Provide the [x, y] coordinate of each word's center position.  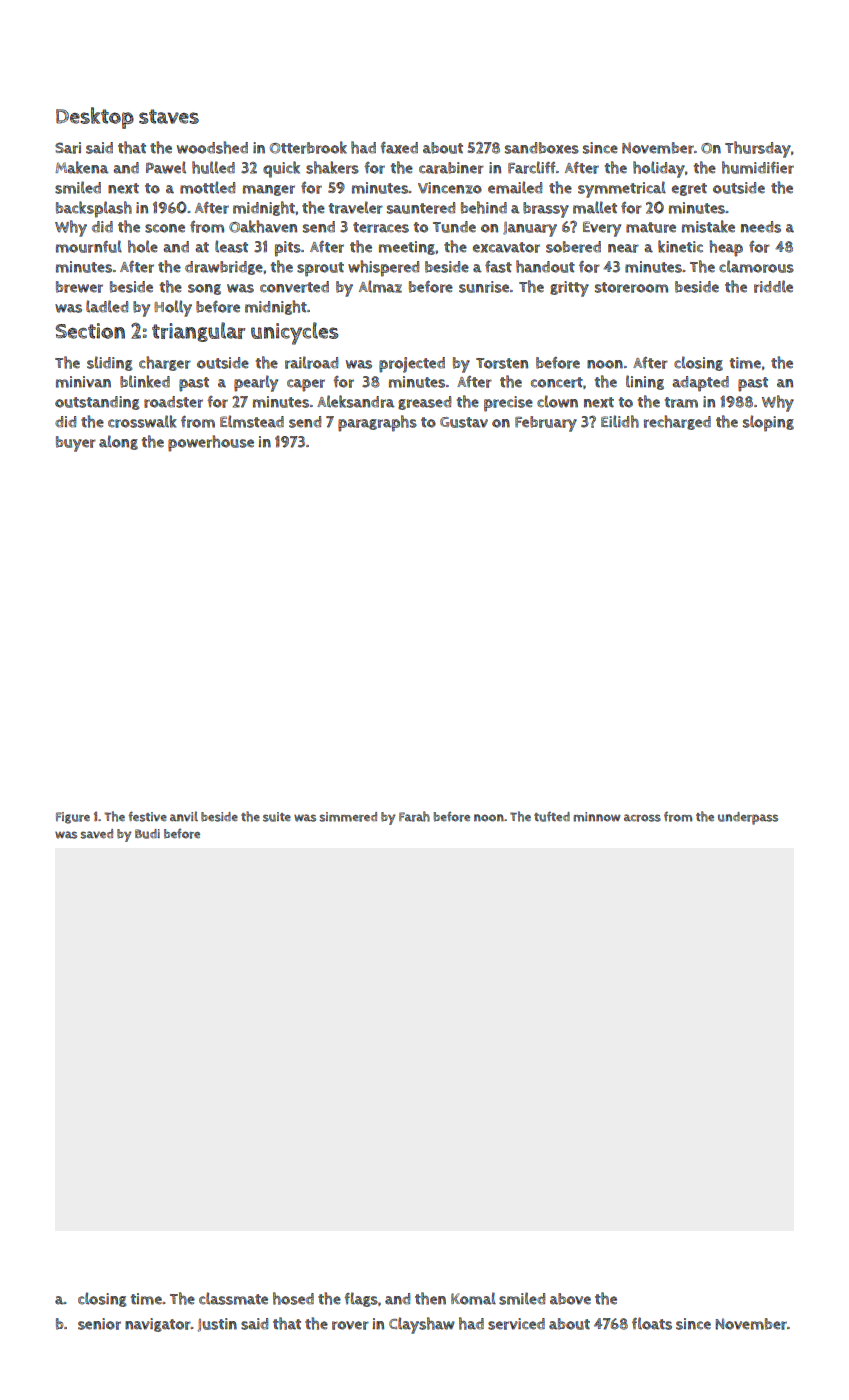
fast [498, 267]
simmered [348, 817]
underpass [748, 818]
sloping [768, 423]
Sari [68, 148]
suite [277, 817]
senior [99, 1324]
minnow [597, 817]
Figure [73, 818]
